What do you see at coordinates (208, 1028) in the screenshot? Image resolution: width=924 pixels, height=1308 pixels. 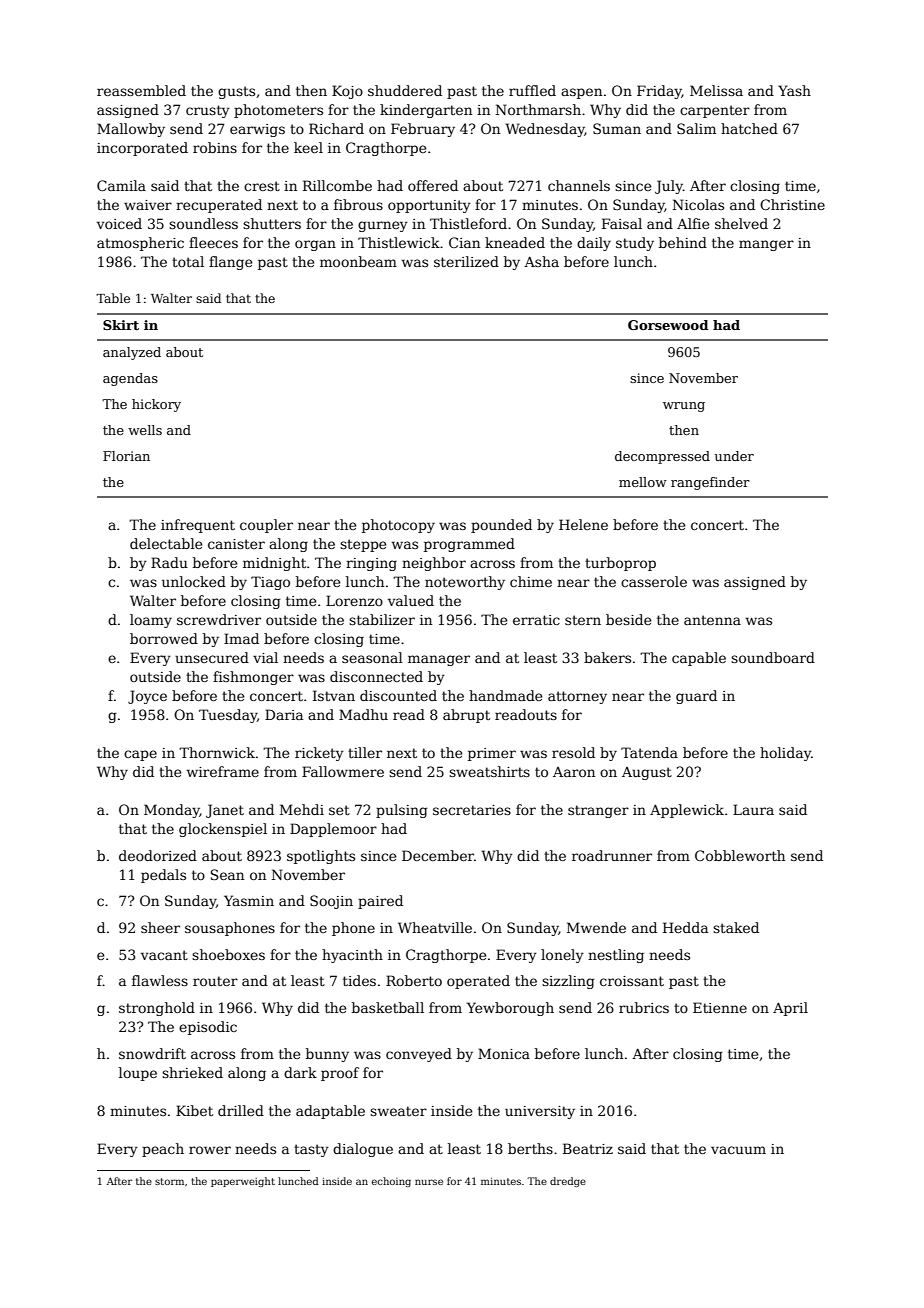 I see `episodic` at bounding box center [208, 1028].
